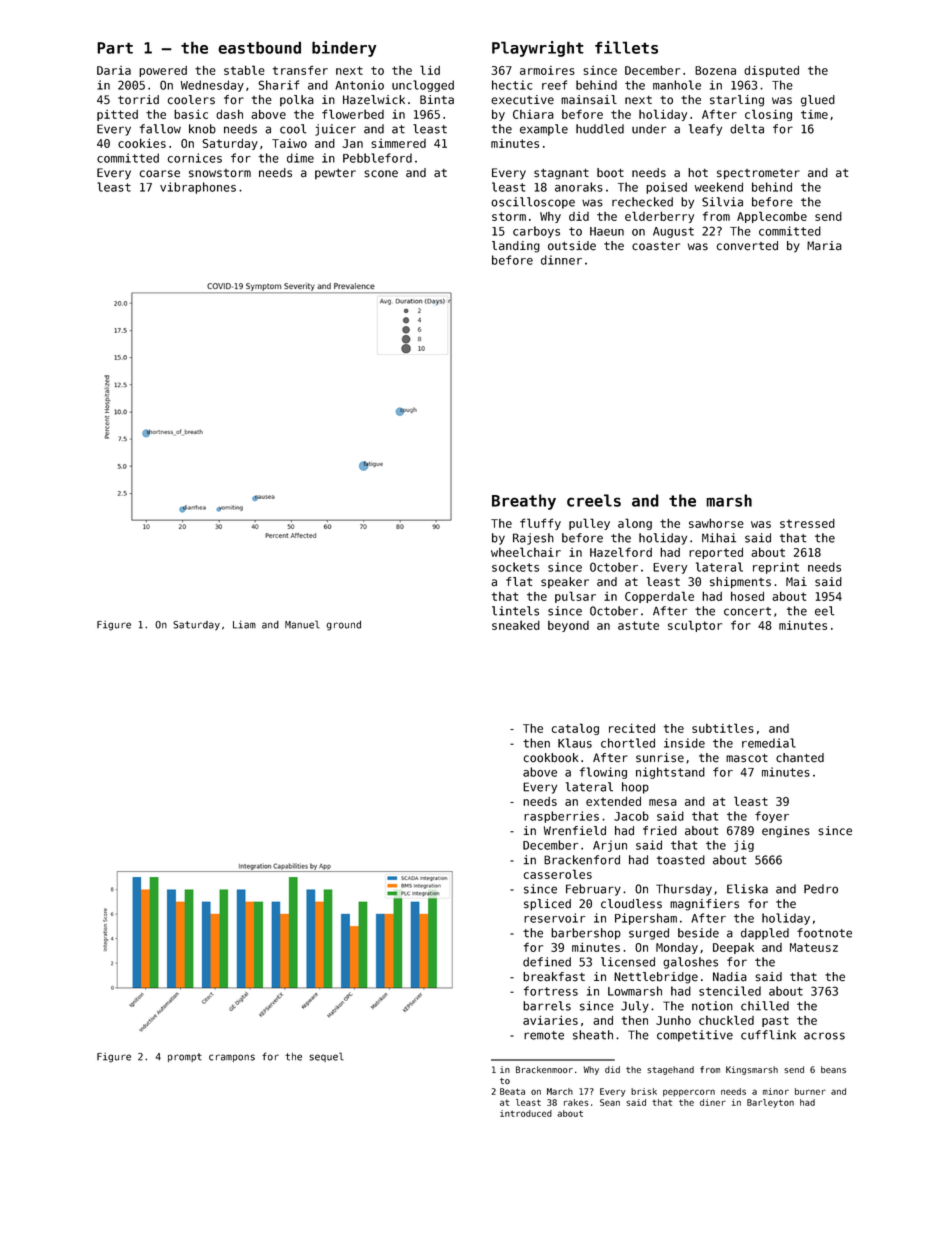  What do you see at coordinates (516, 625) in the screenshot?
I see `sneaked` at bounding box center [516, 625].
